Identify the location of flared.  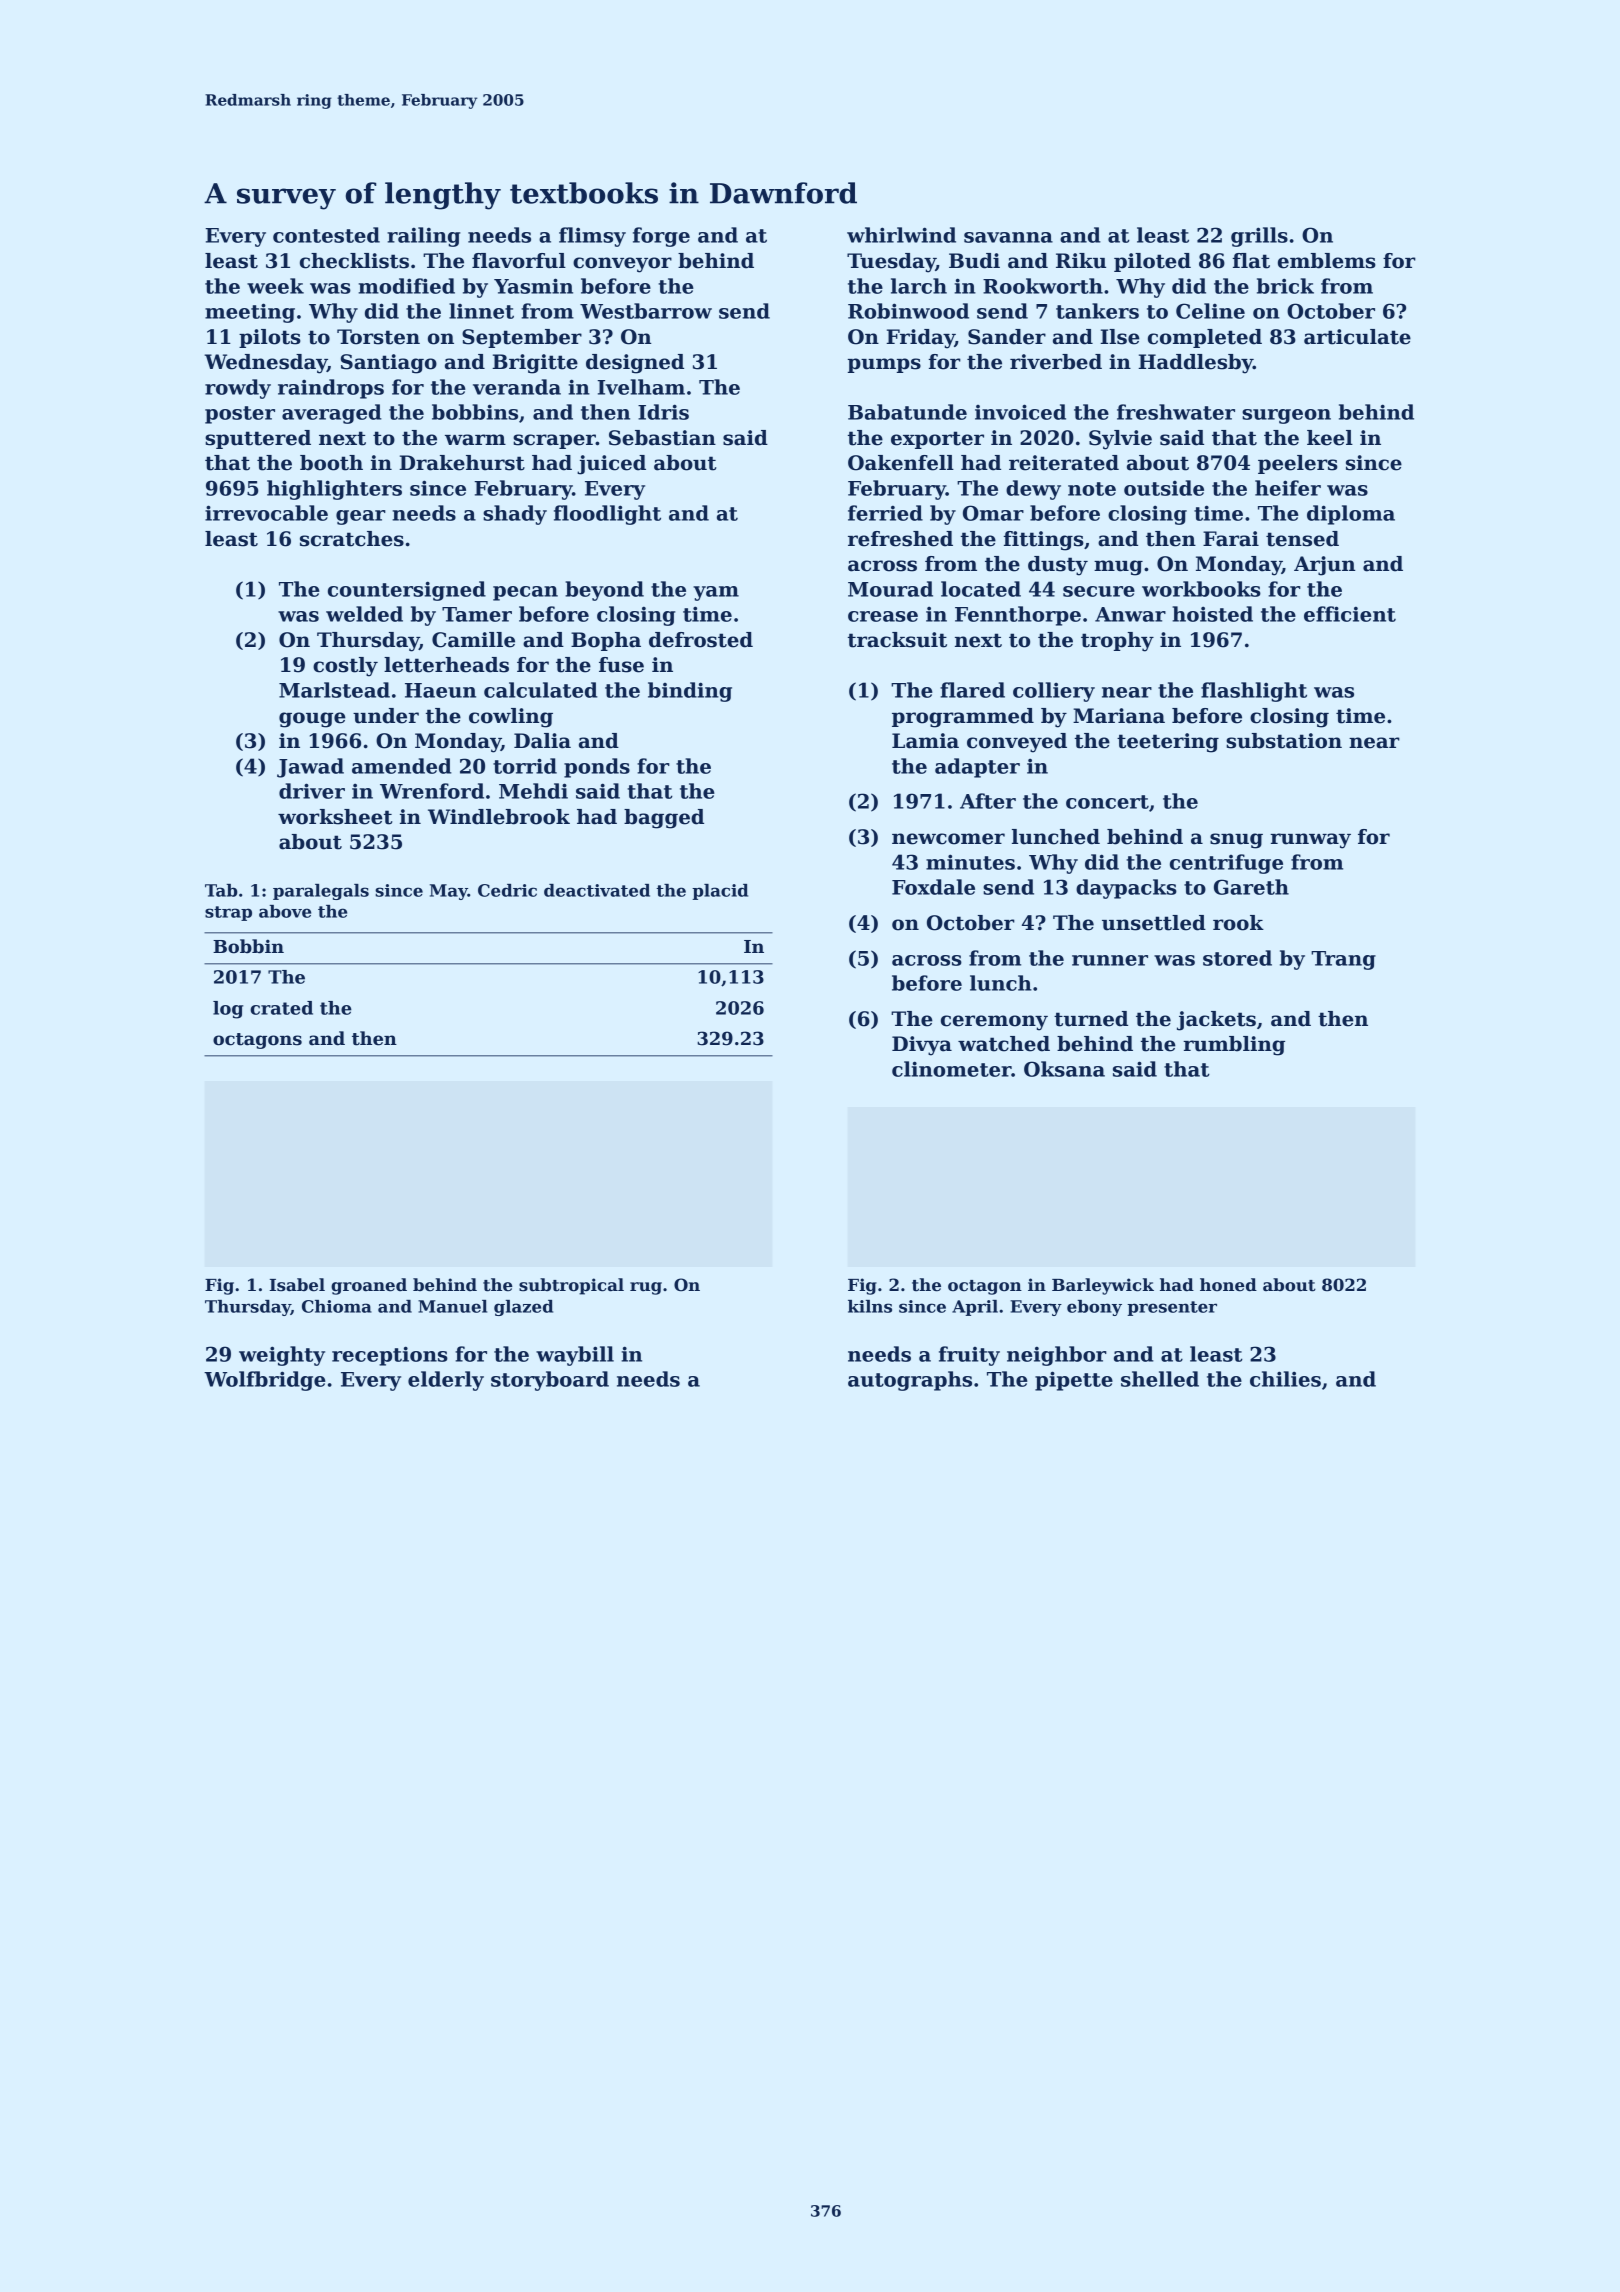
(972, 690).
